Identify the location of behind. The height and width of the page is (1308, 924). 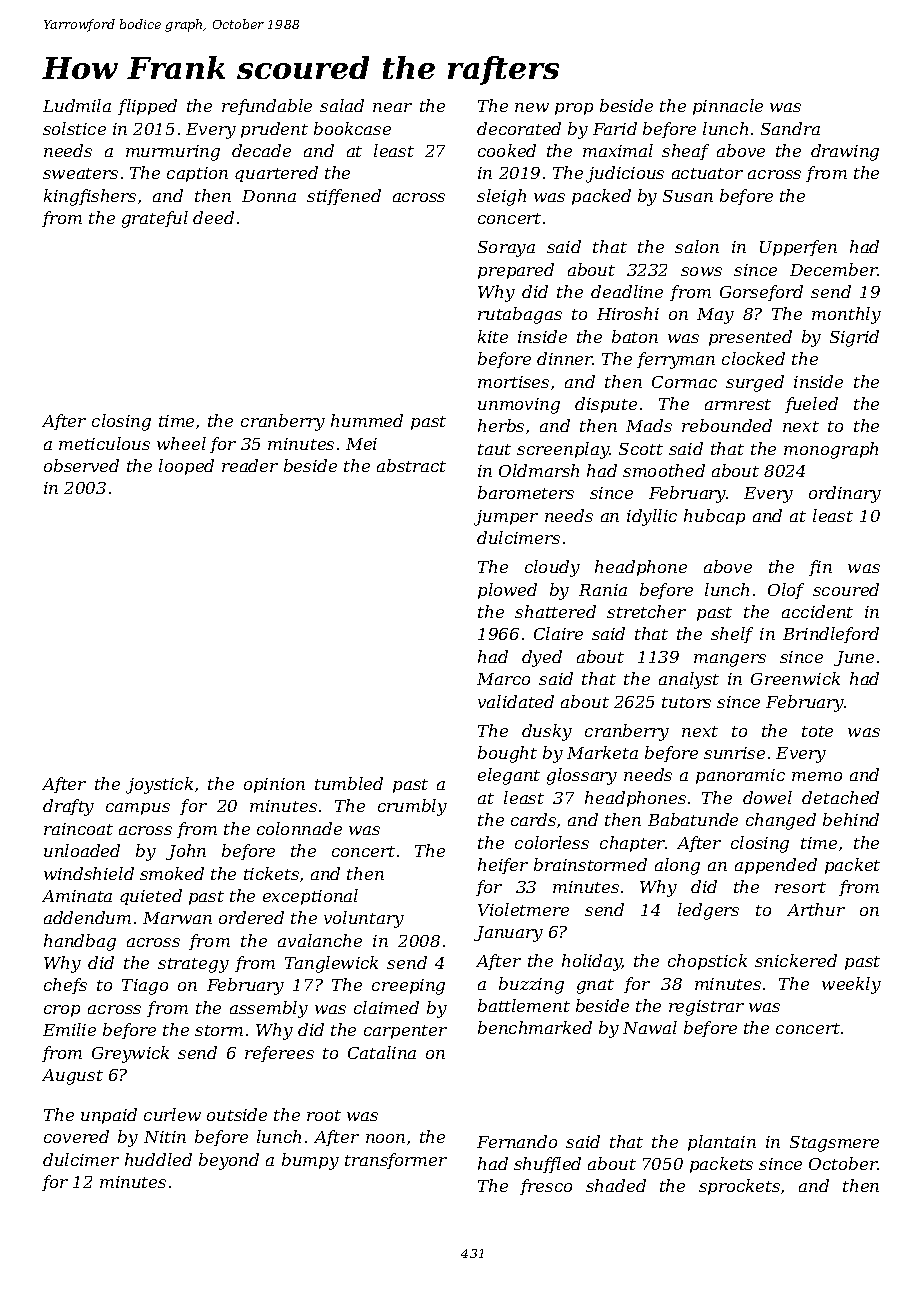
(851, 819).
